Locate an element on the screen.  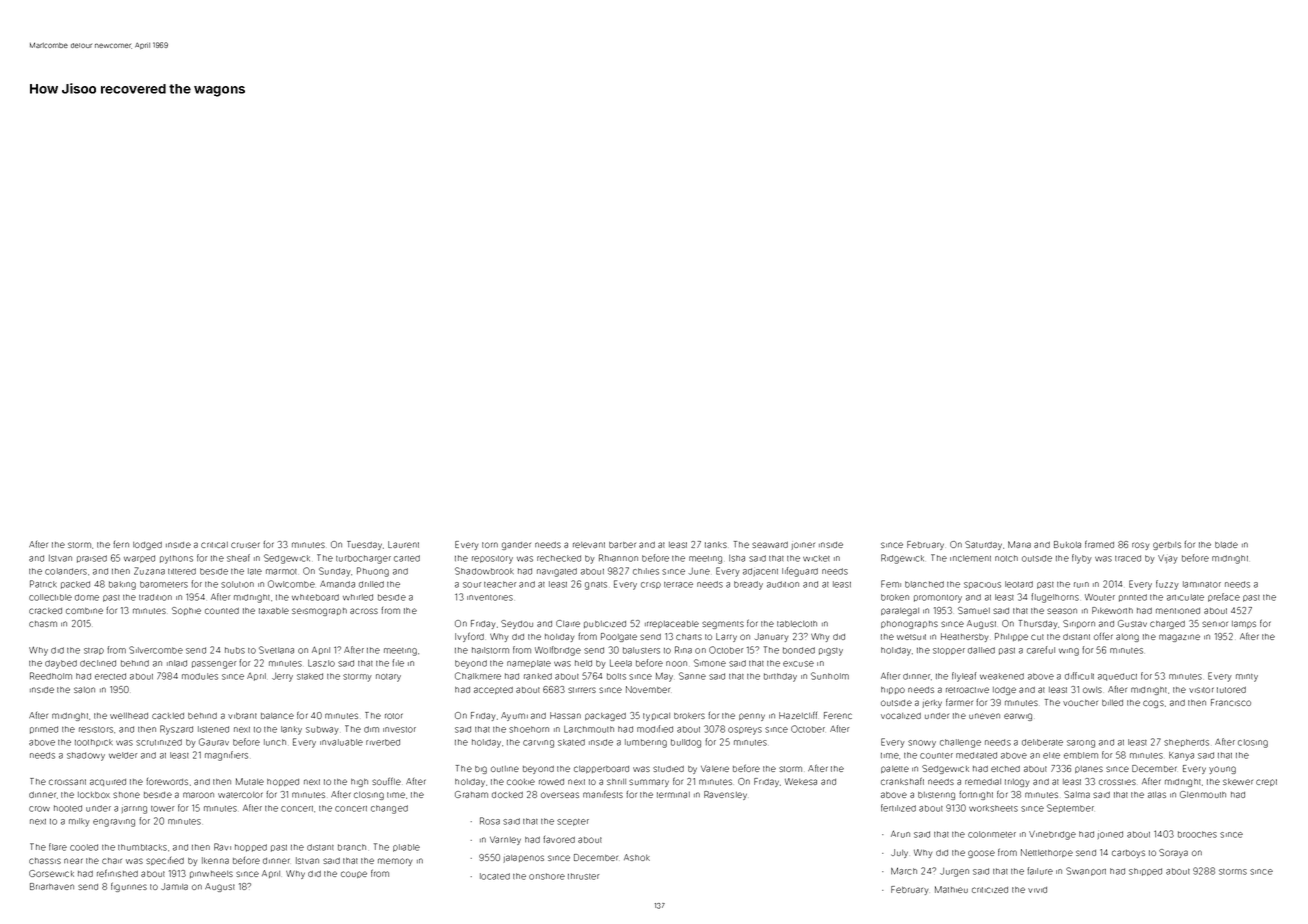
broken is located at coordinates (895, 597).
